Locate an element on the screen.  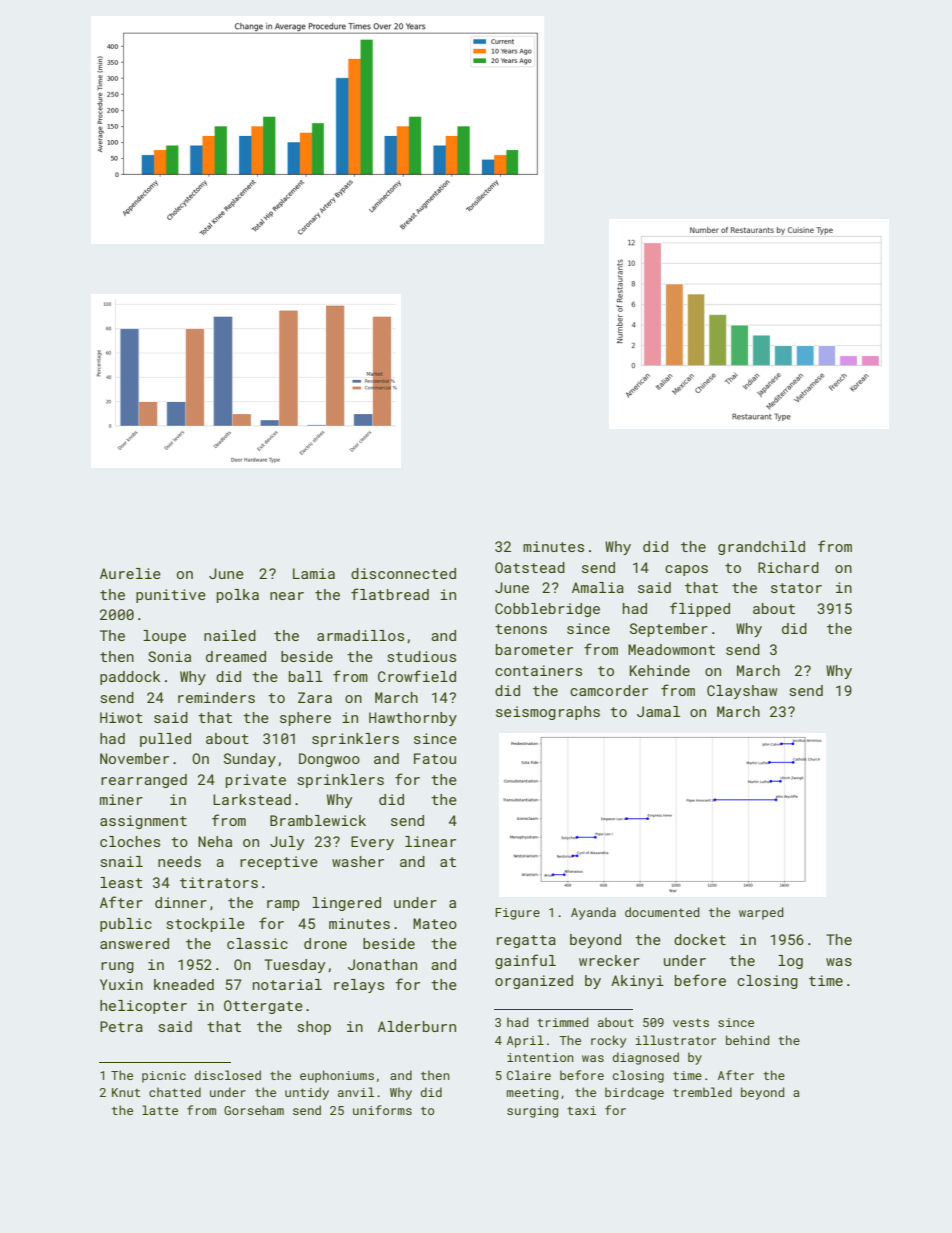
capos is located at coordinates (686, 570).
